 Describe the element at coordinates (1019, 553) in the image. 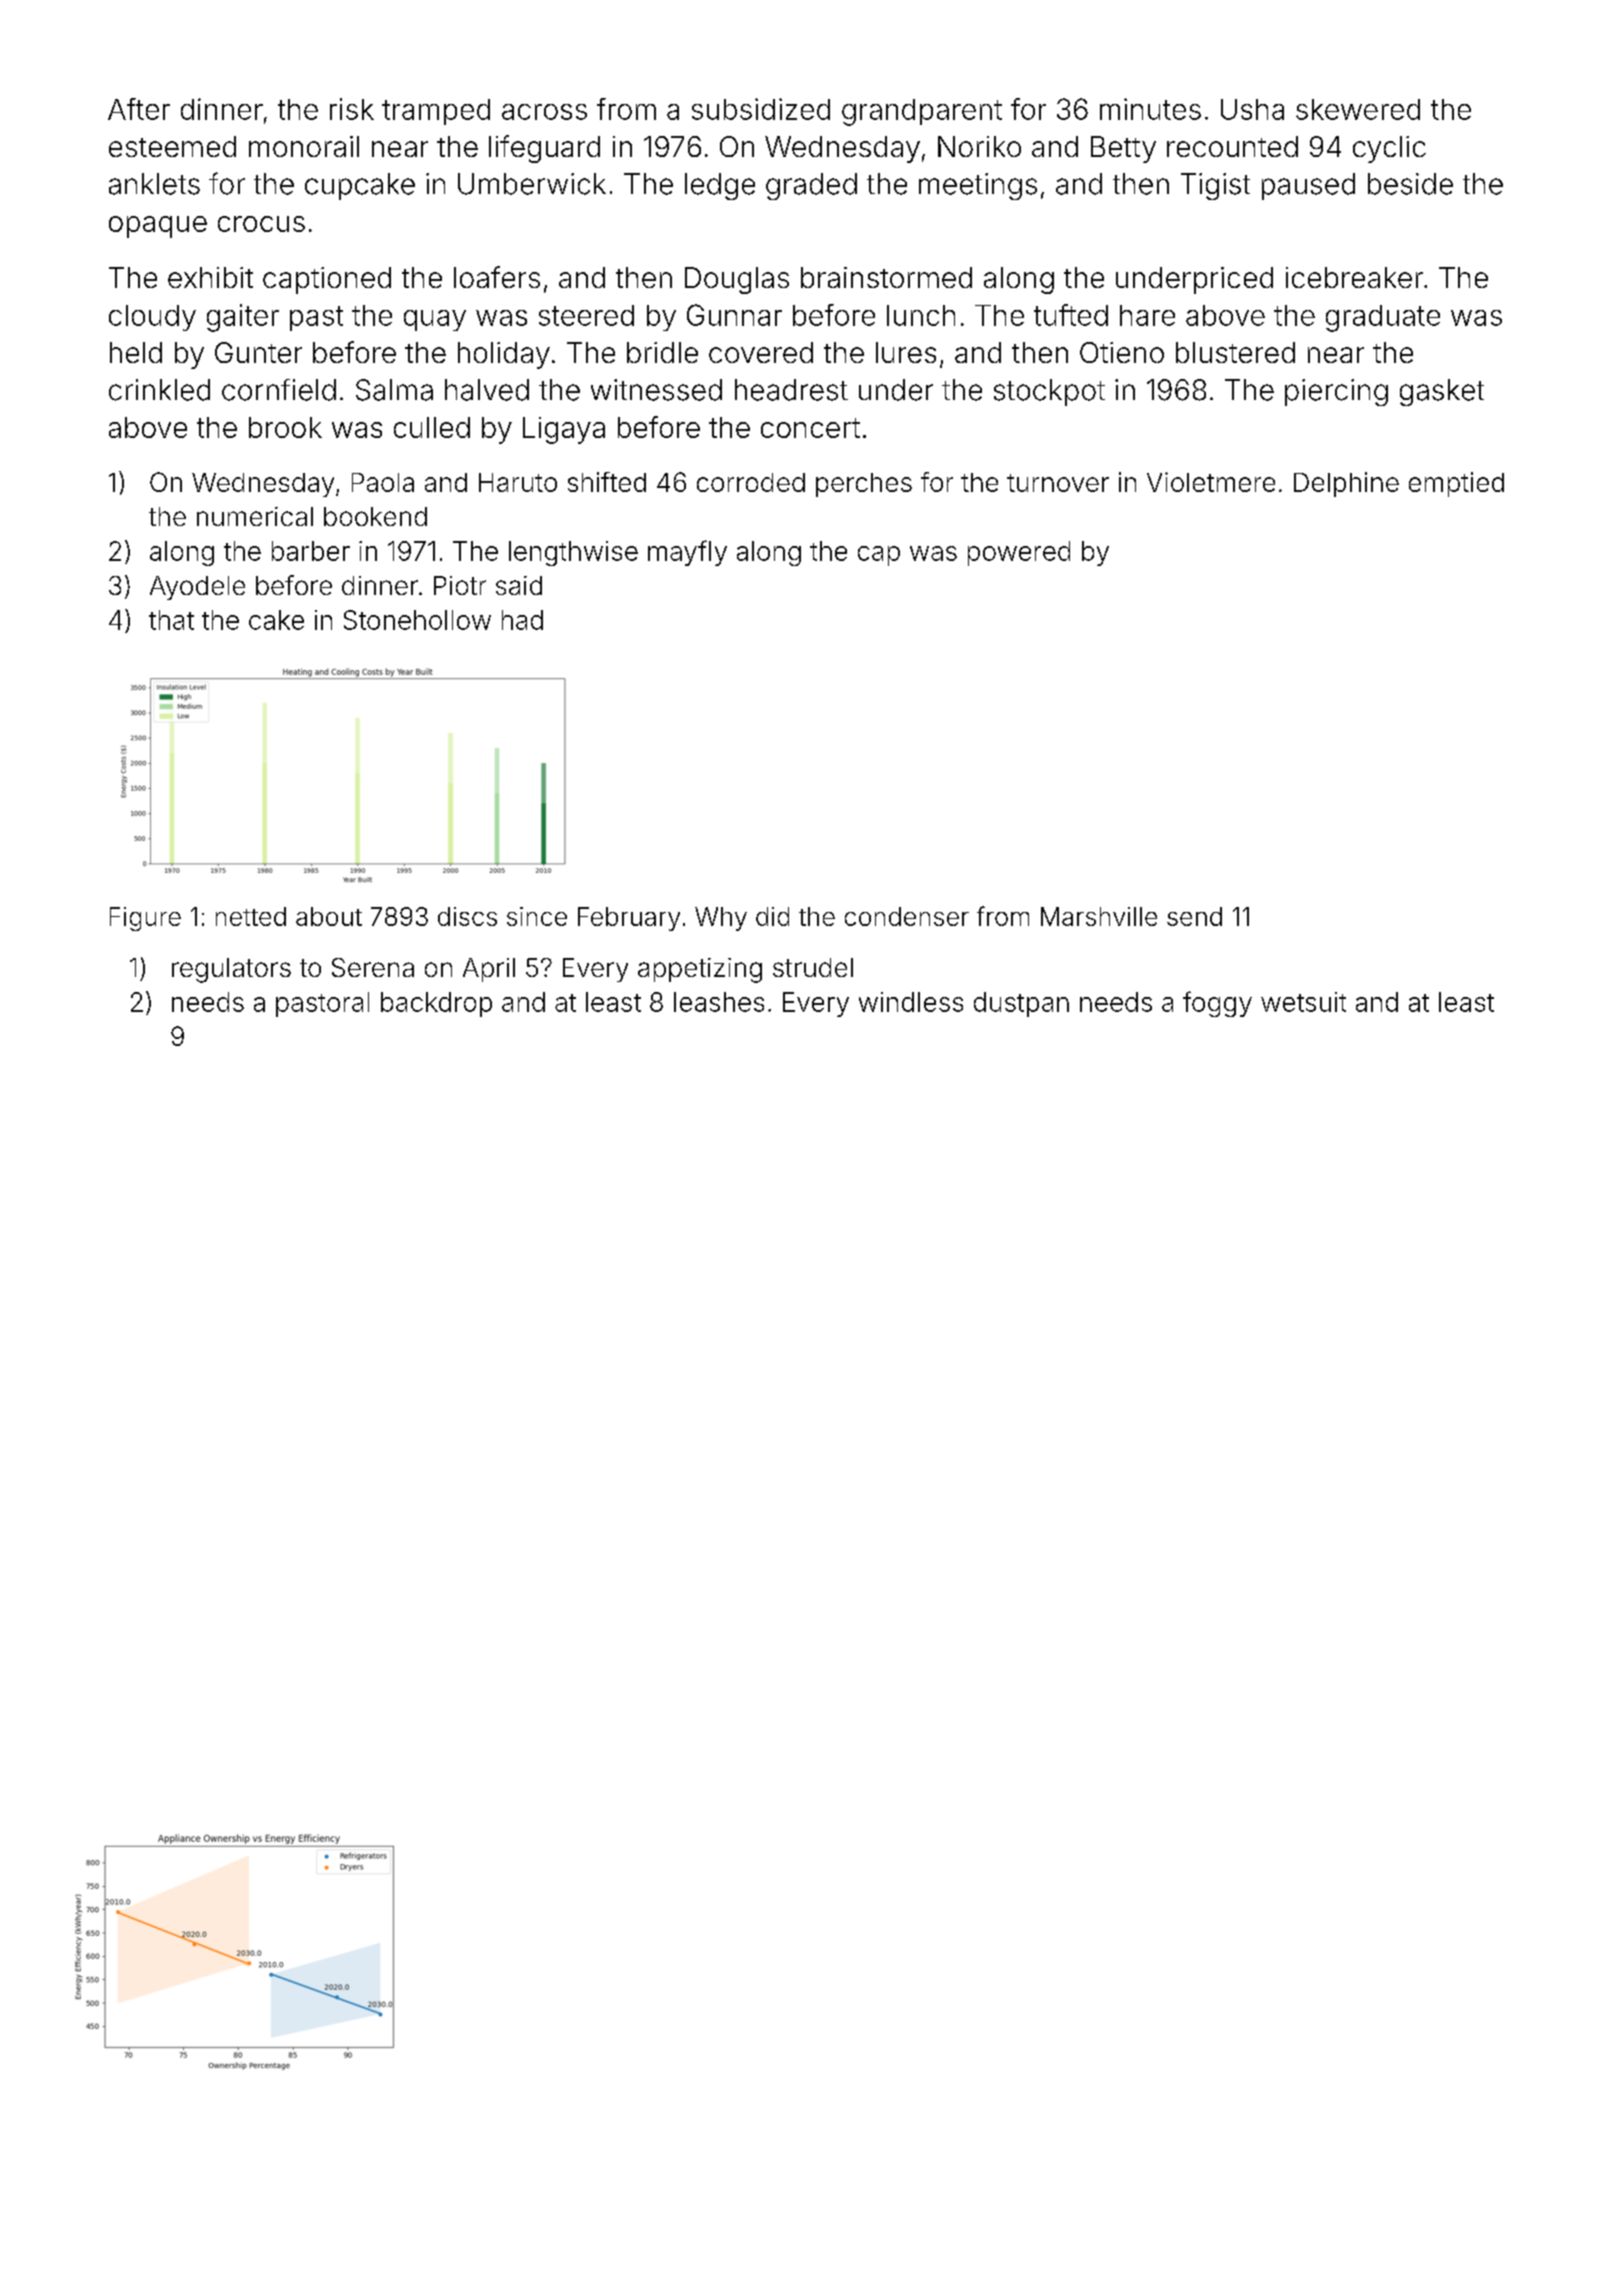

I see `powered` at that location.
